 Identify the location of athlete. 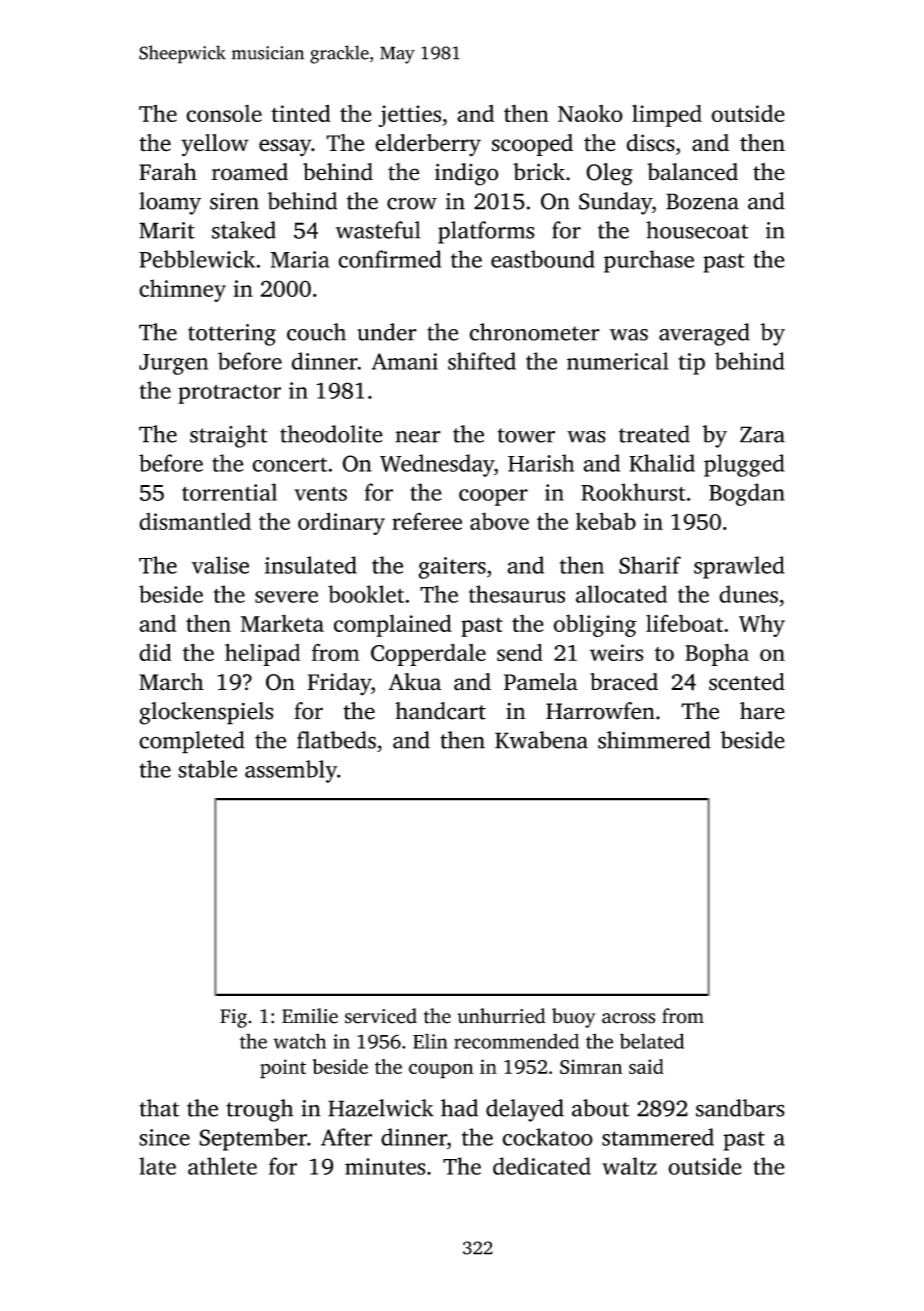
(222, 1166).
